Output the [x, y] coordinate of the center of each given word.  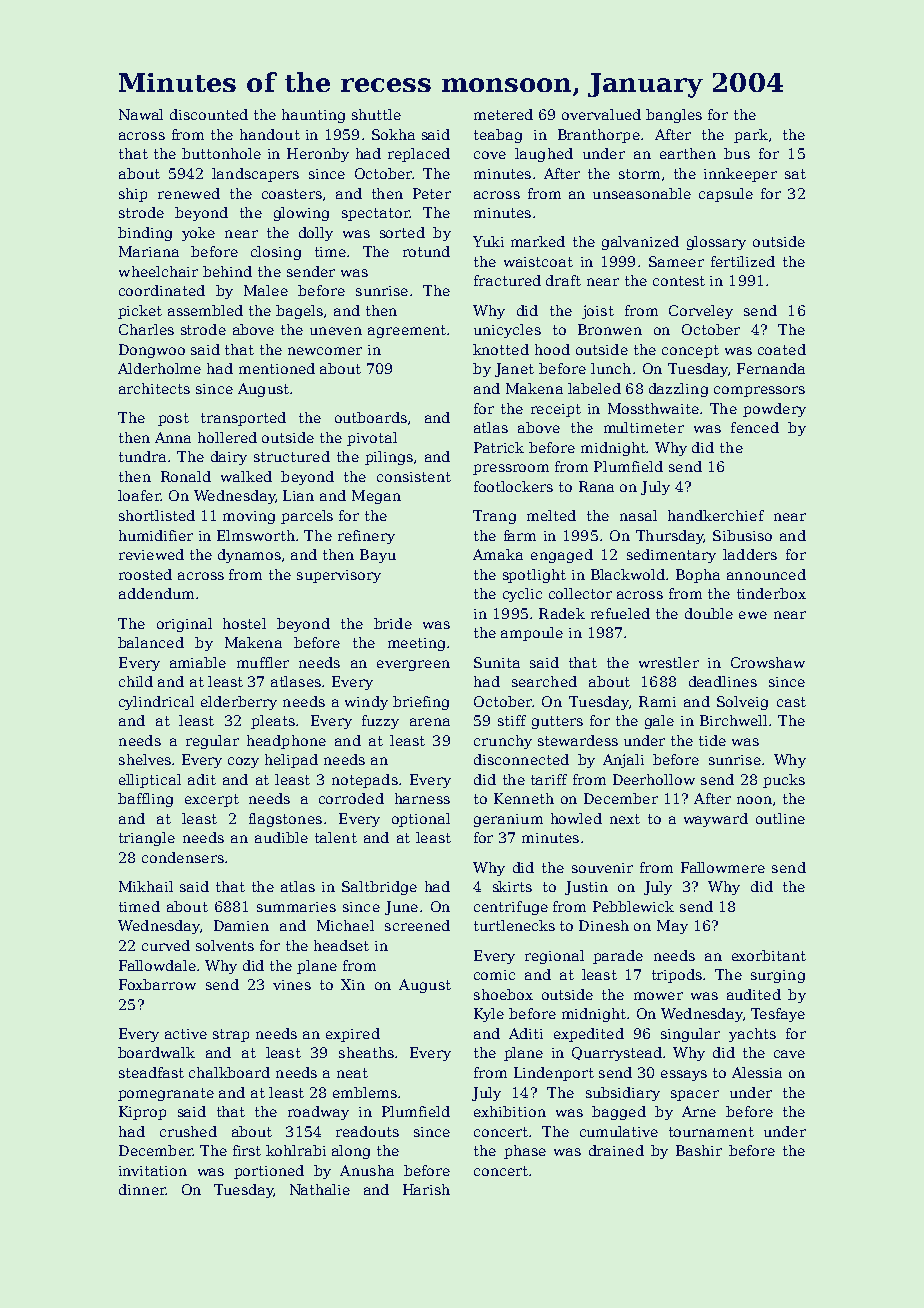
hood [552, 349]
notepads [365, 781]
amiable [198, 662]
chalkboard [229, 1072]
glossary [716, 243]
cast [791, 702]
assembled [205, 310]
